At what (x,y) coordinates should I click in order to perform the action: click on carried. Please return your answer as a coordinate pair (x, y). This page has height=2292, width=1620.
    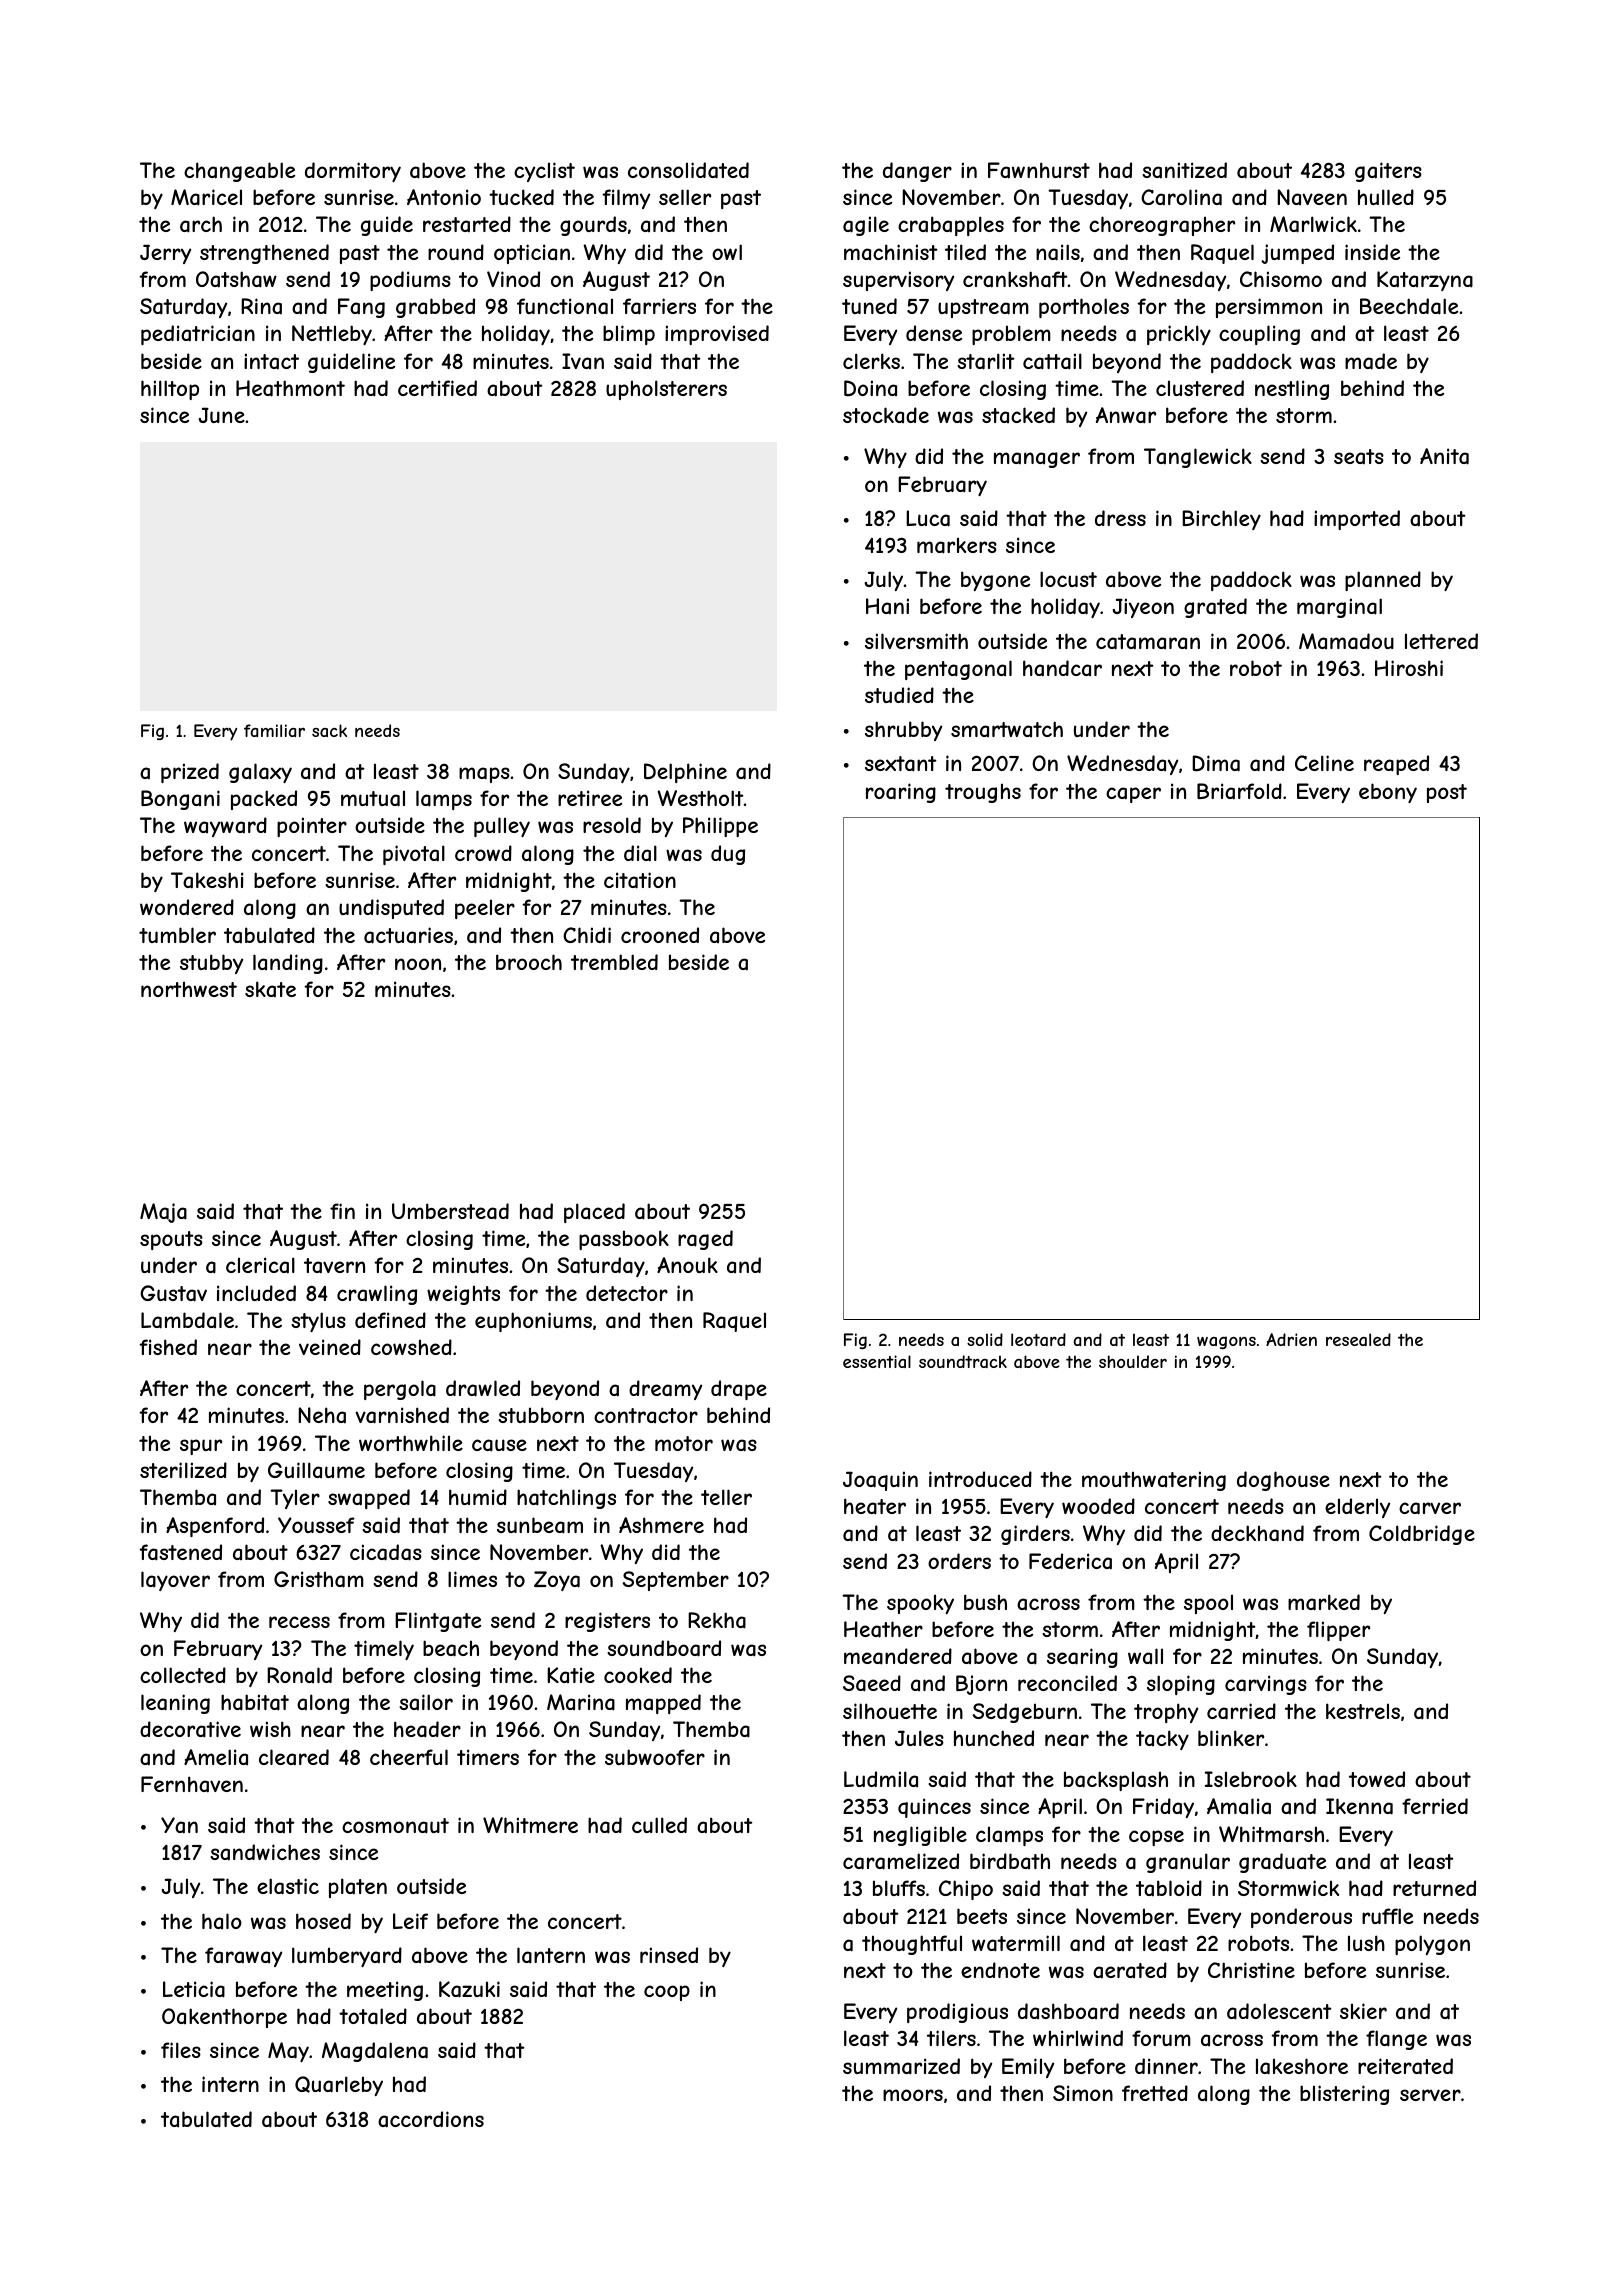
    Looking at the image, I should click on (1241, 1711).
